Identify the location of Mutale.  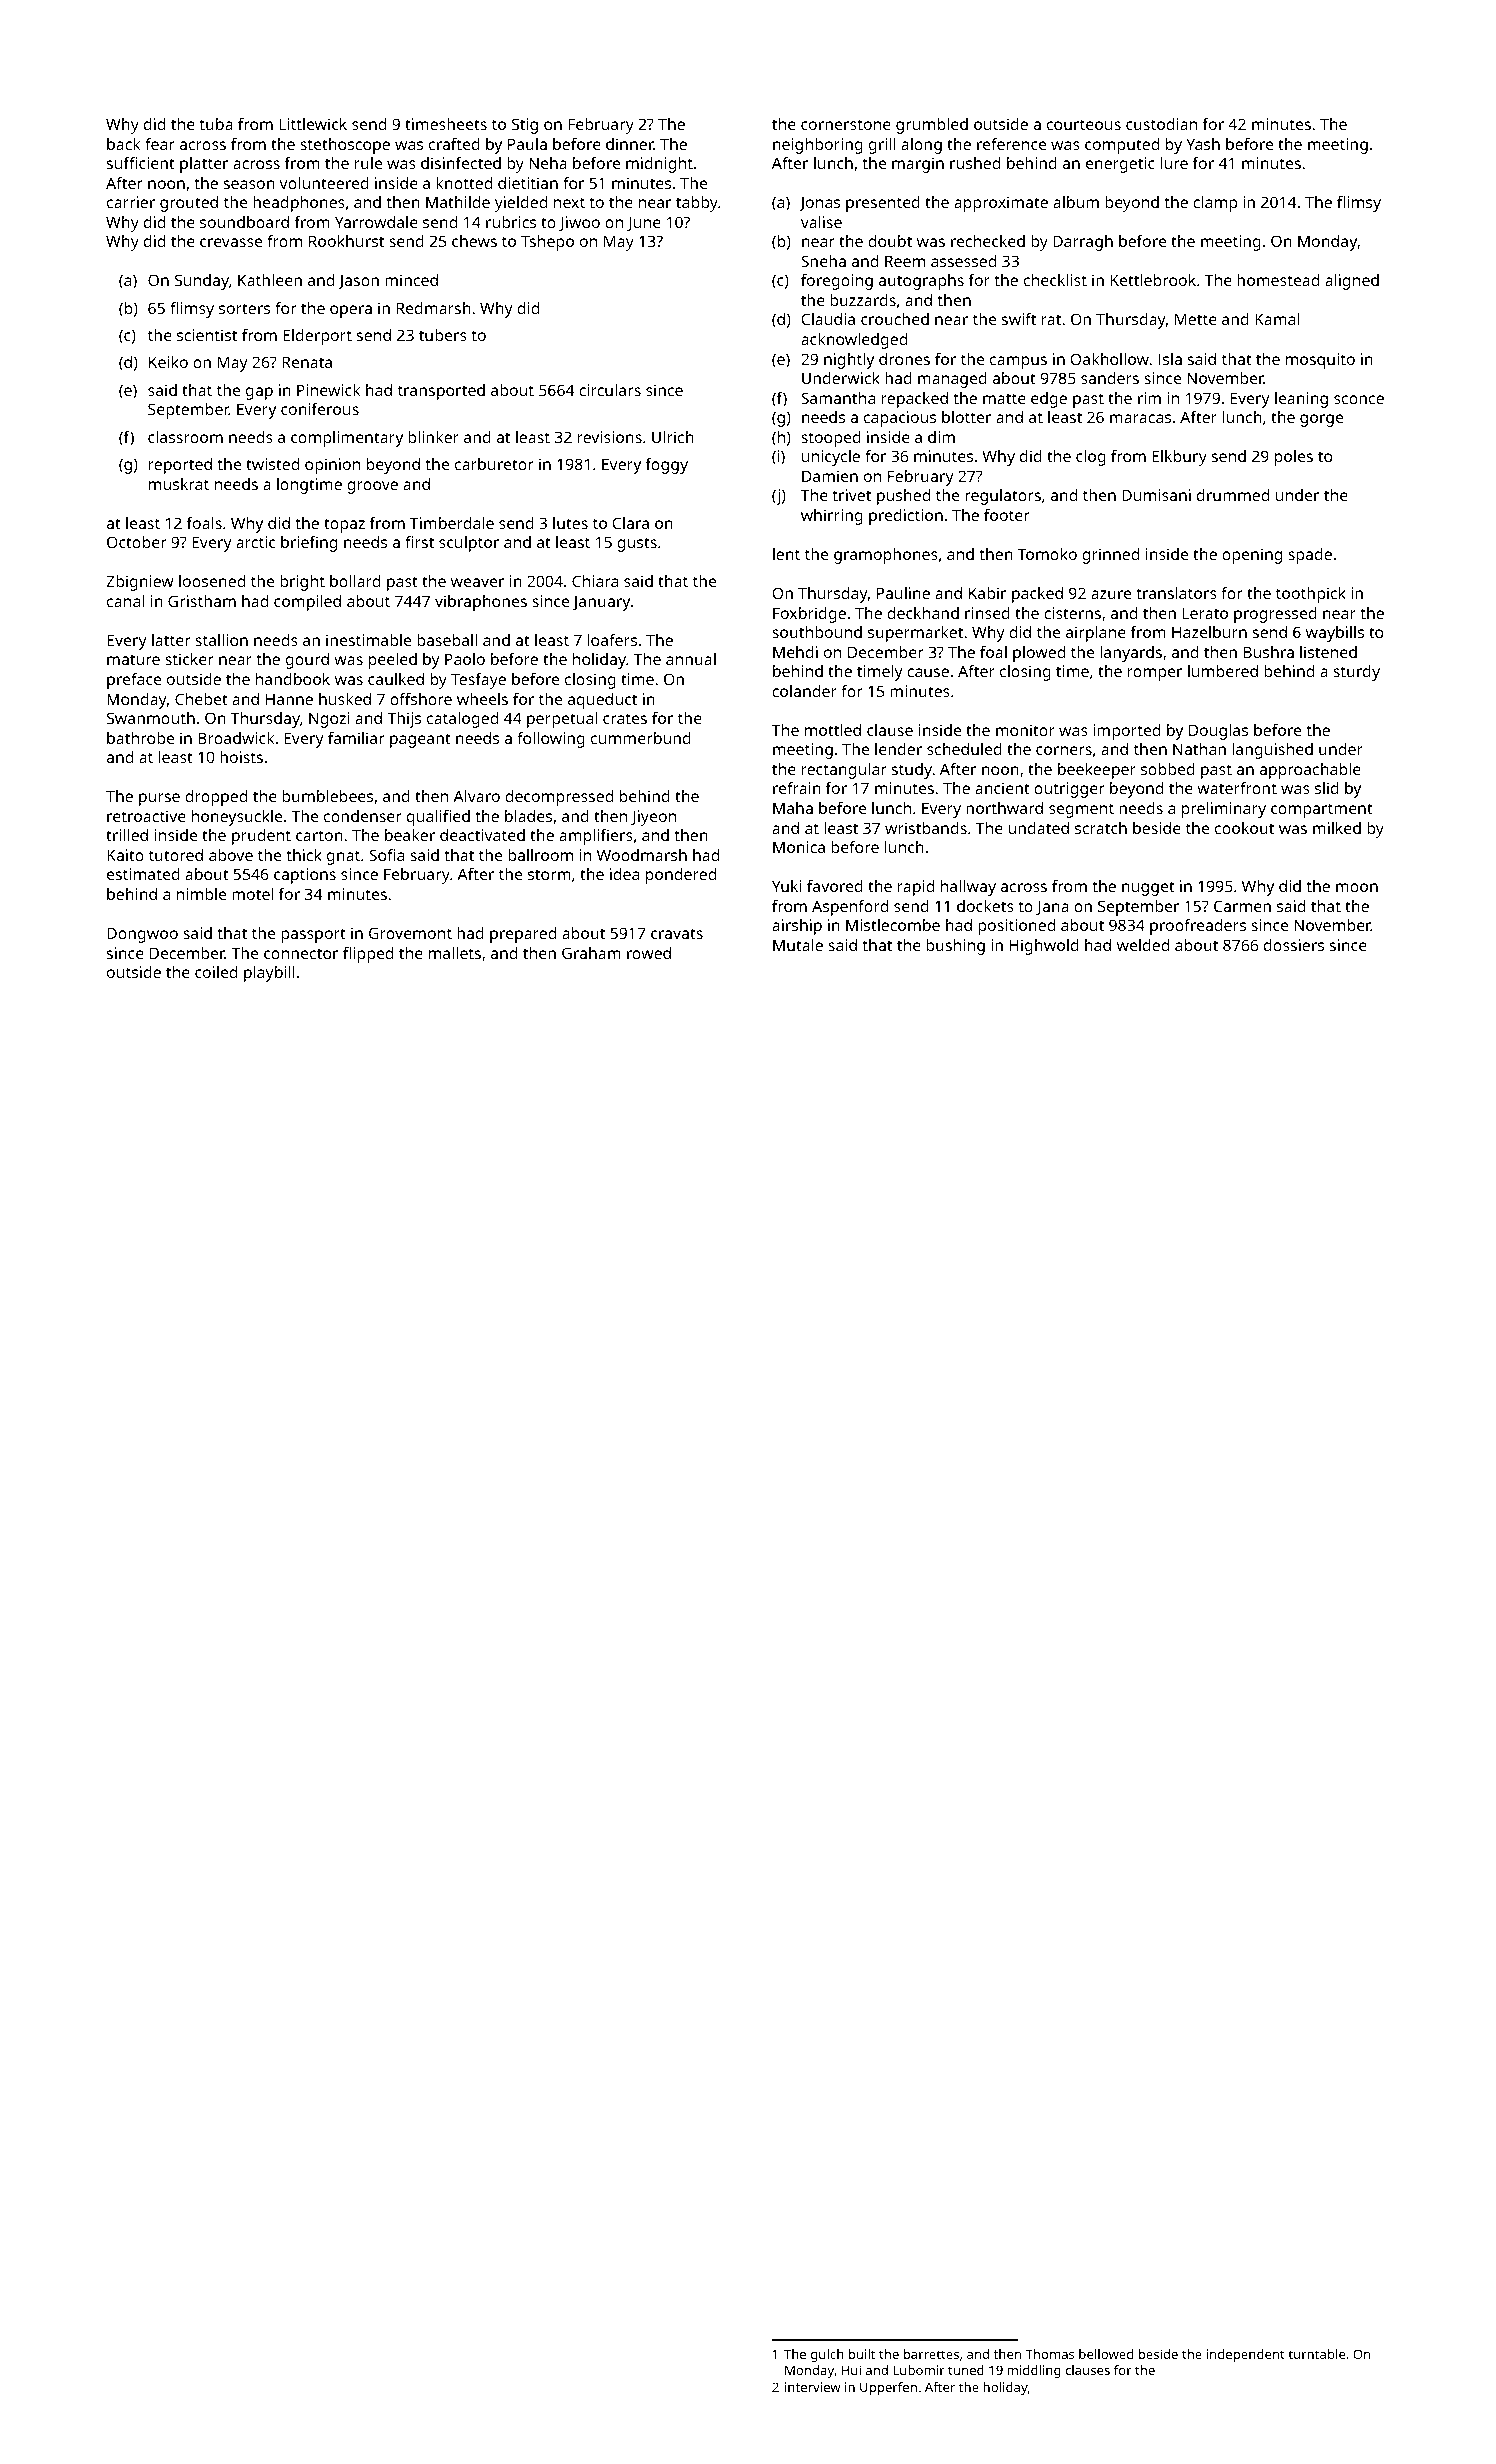
(798, 945).
